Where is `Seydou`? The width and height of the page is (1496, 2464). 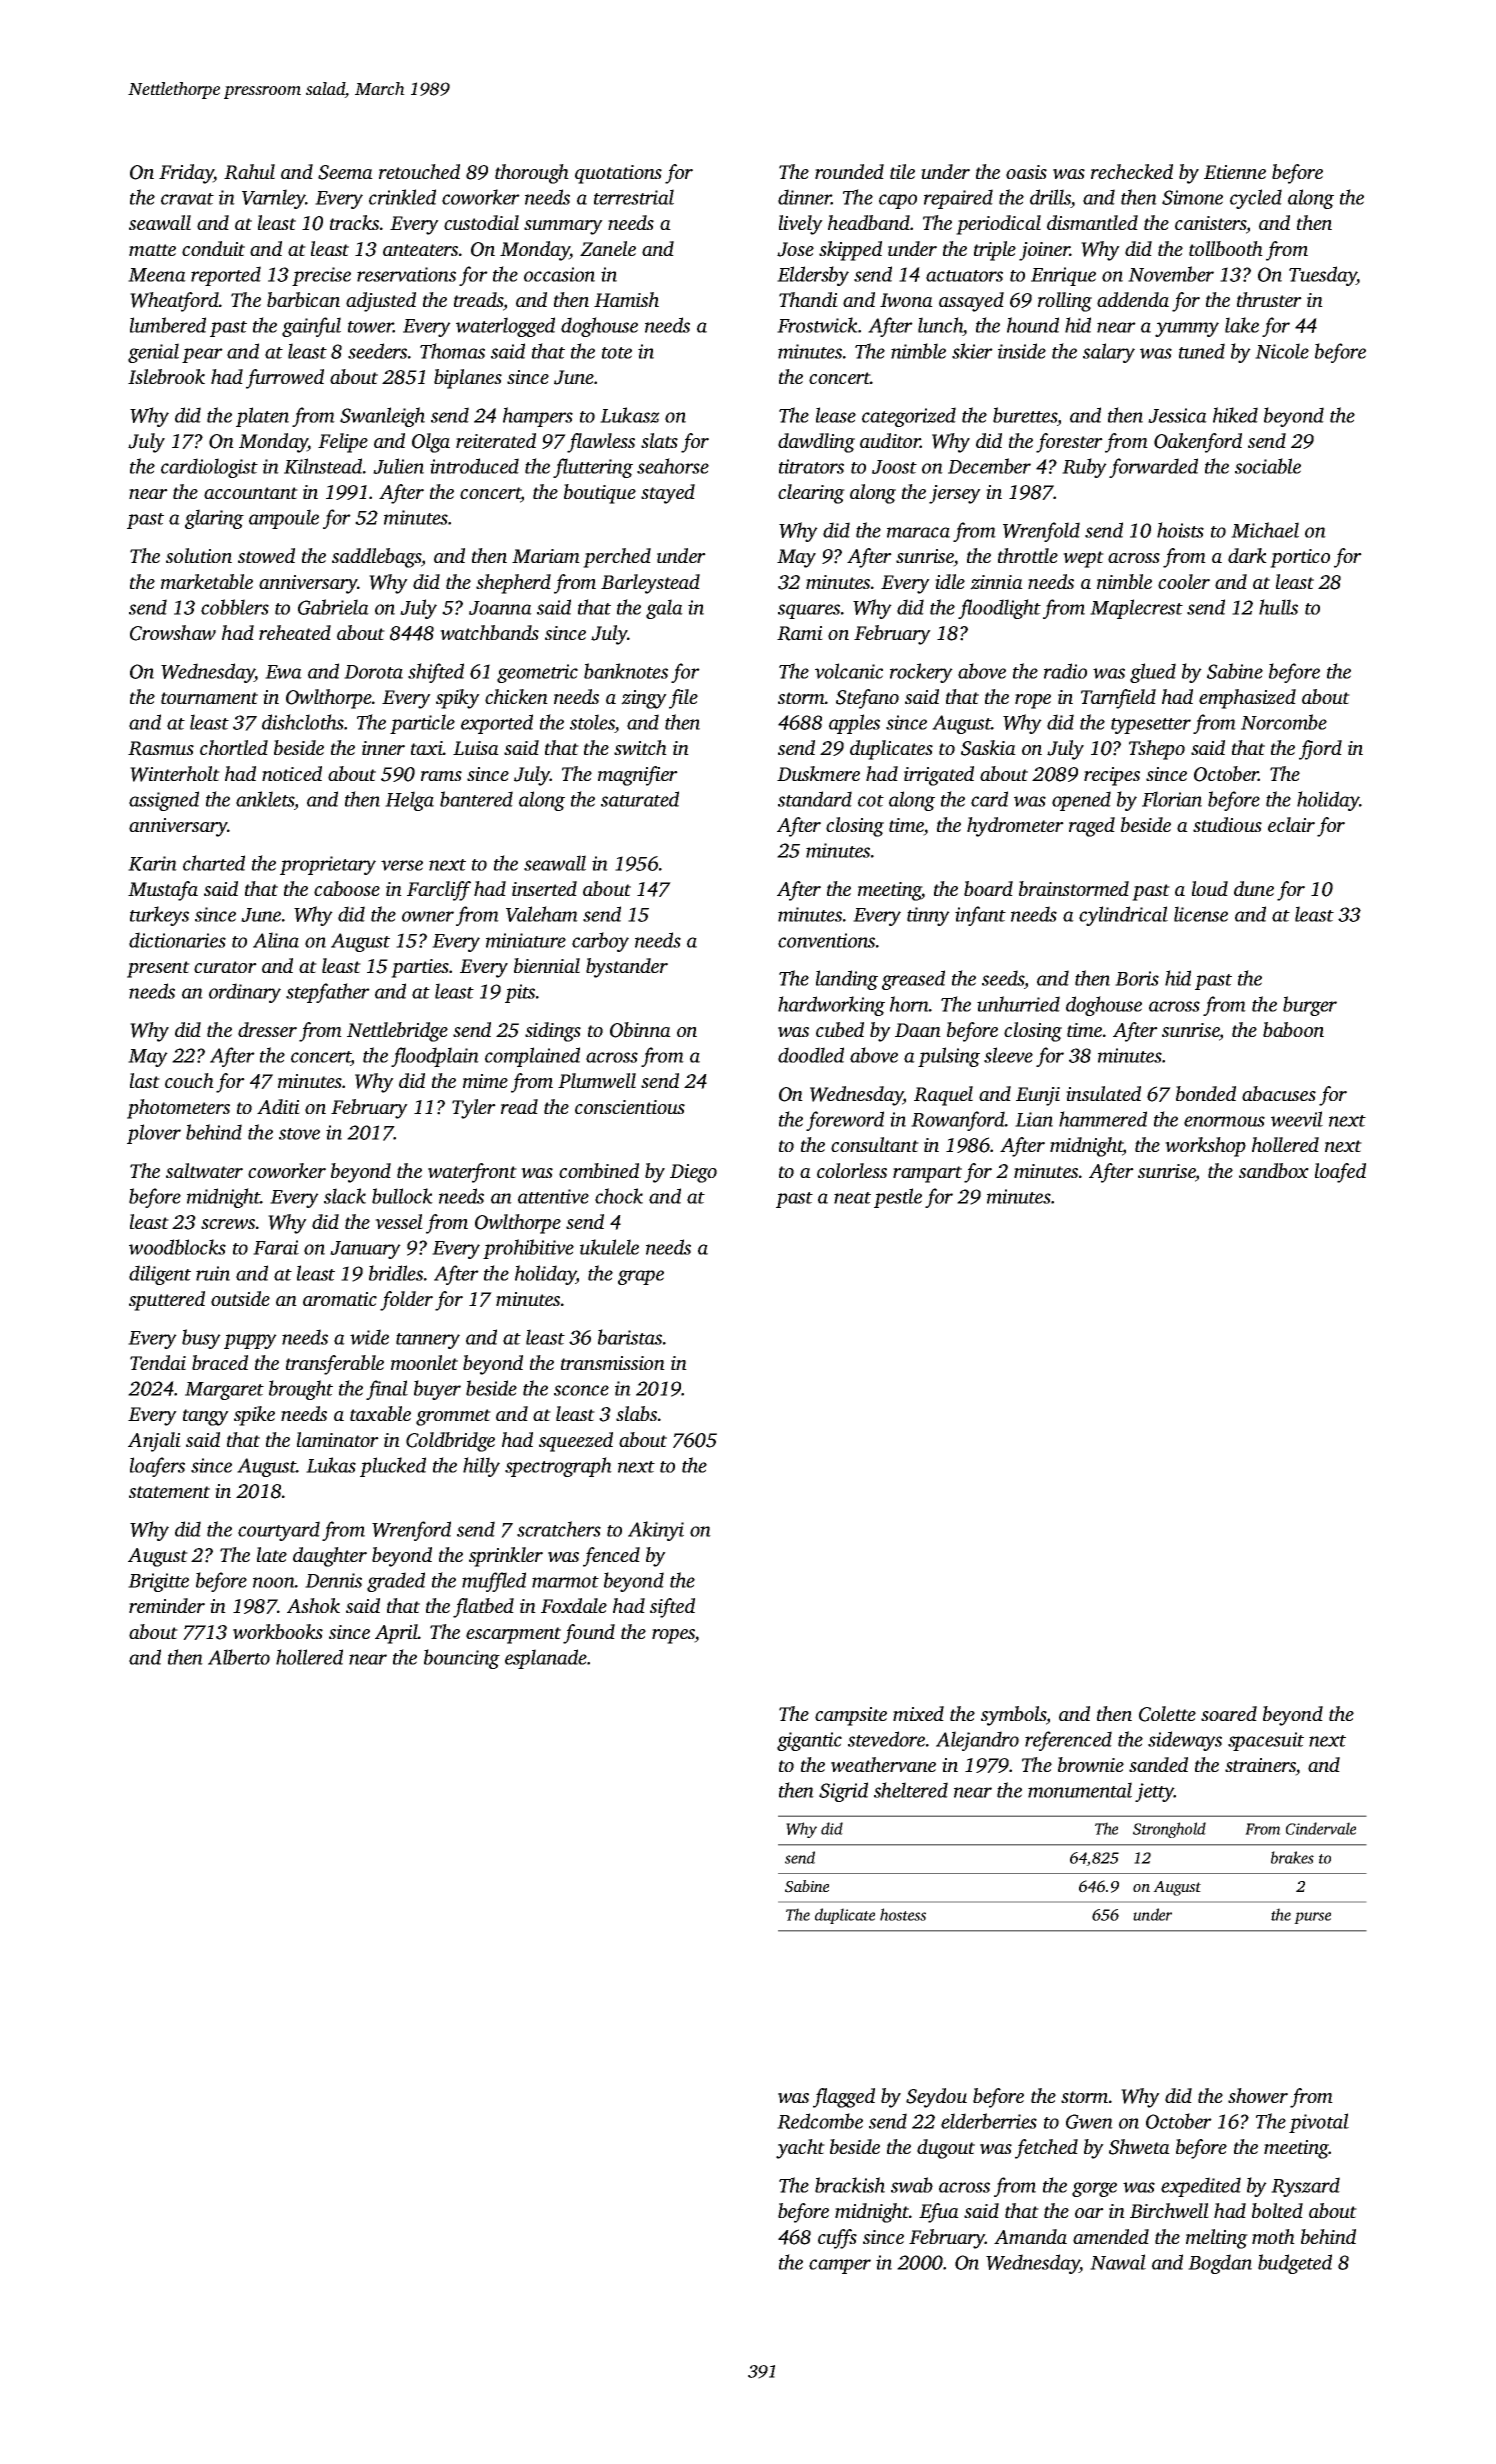
Seydou is located at coordinates (936, 2098).
